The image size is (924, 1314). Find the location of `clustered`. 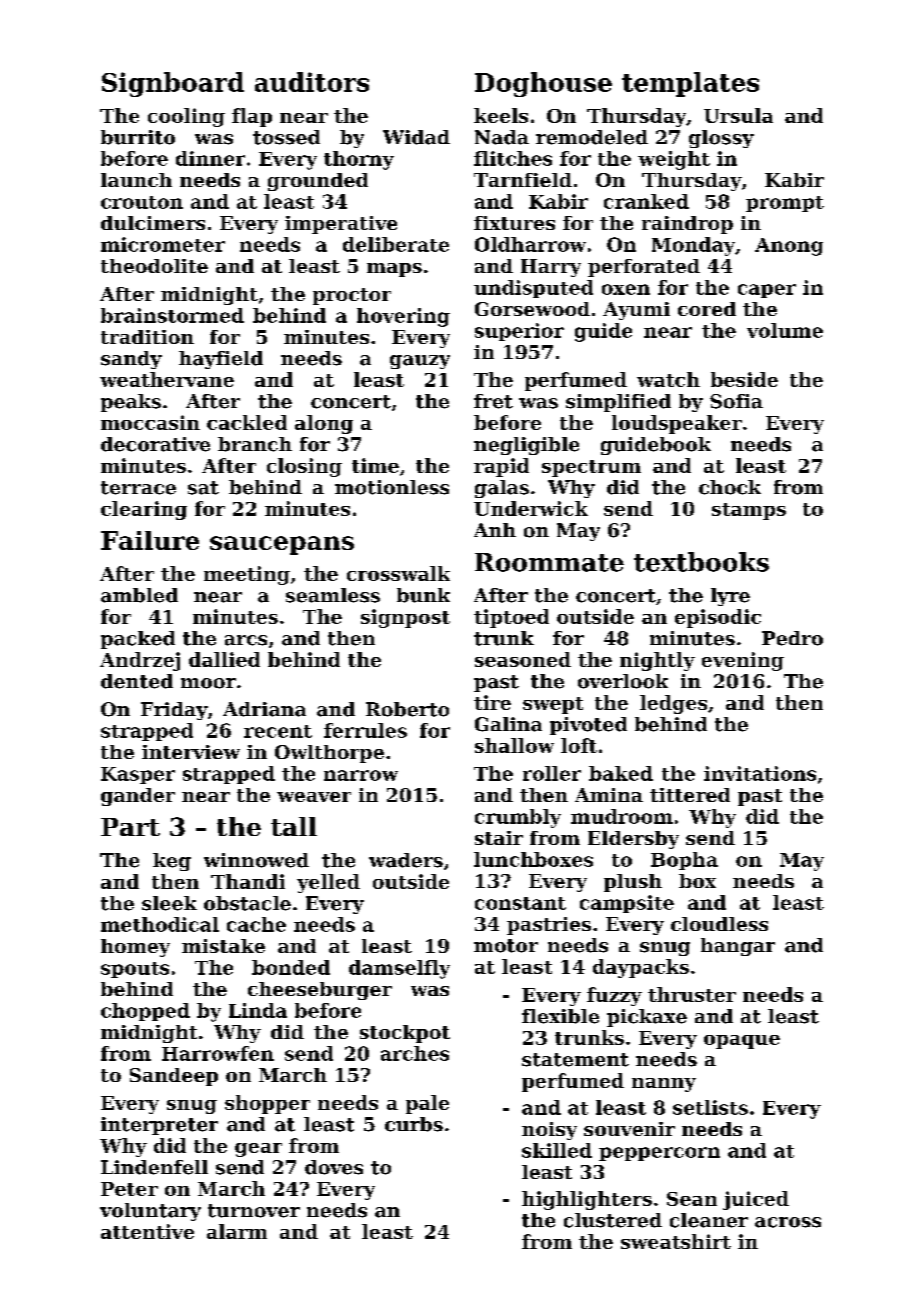

clustered is located at coordinates (613, 1220).
